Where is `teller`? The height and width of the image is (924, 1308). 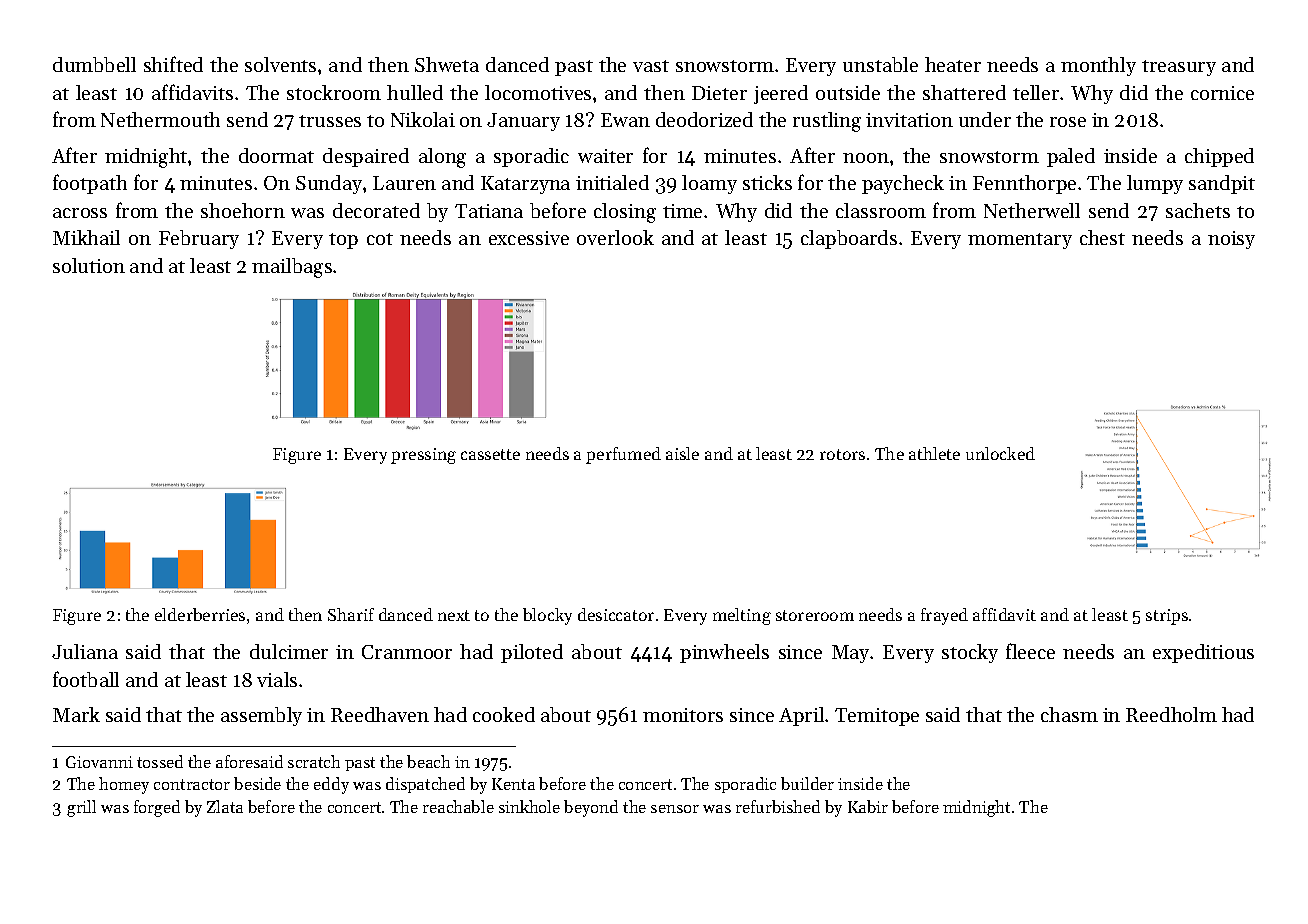
teller is located at coordinates (1036, 92).
